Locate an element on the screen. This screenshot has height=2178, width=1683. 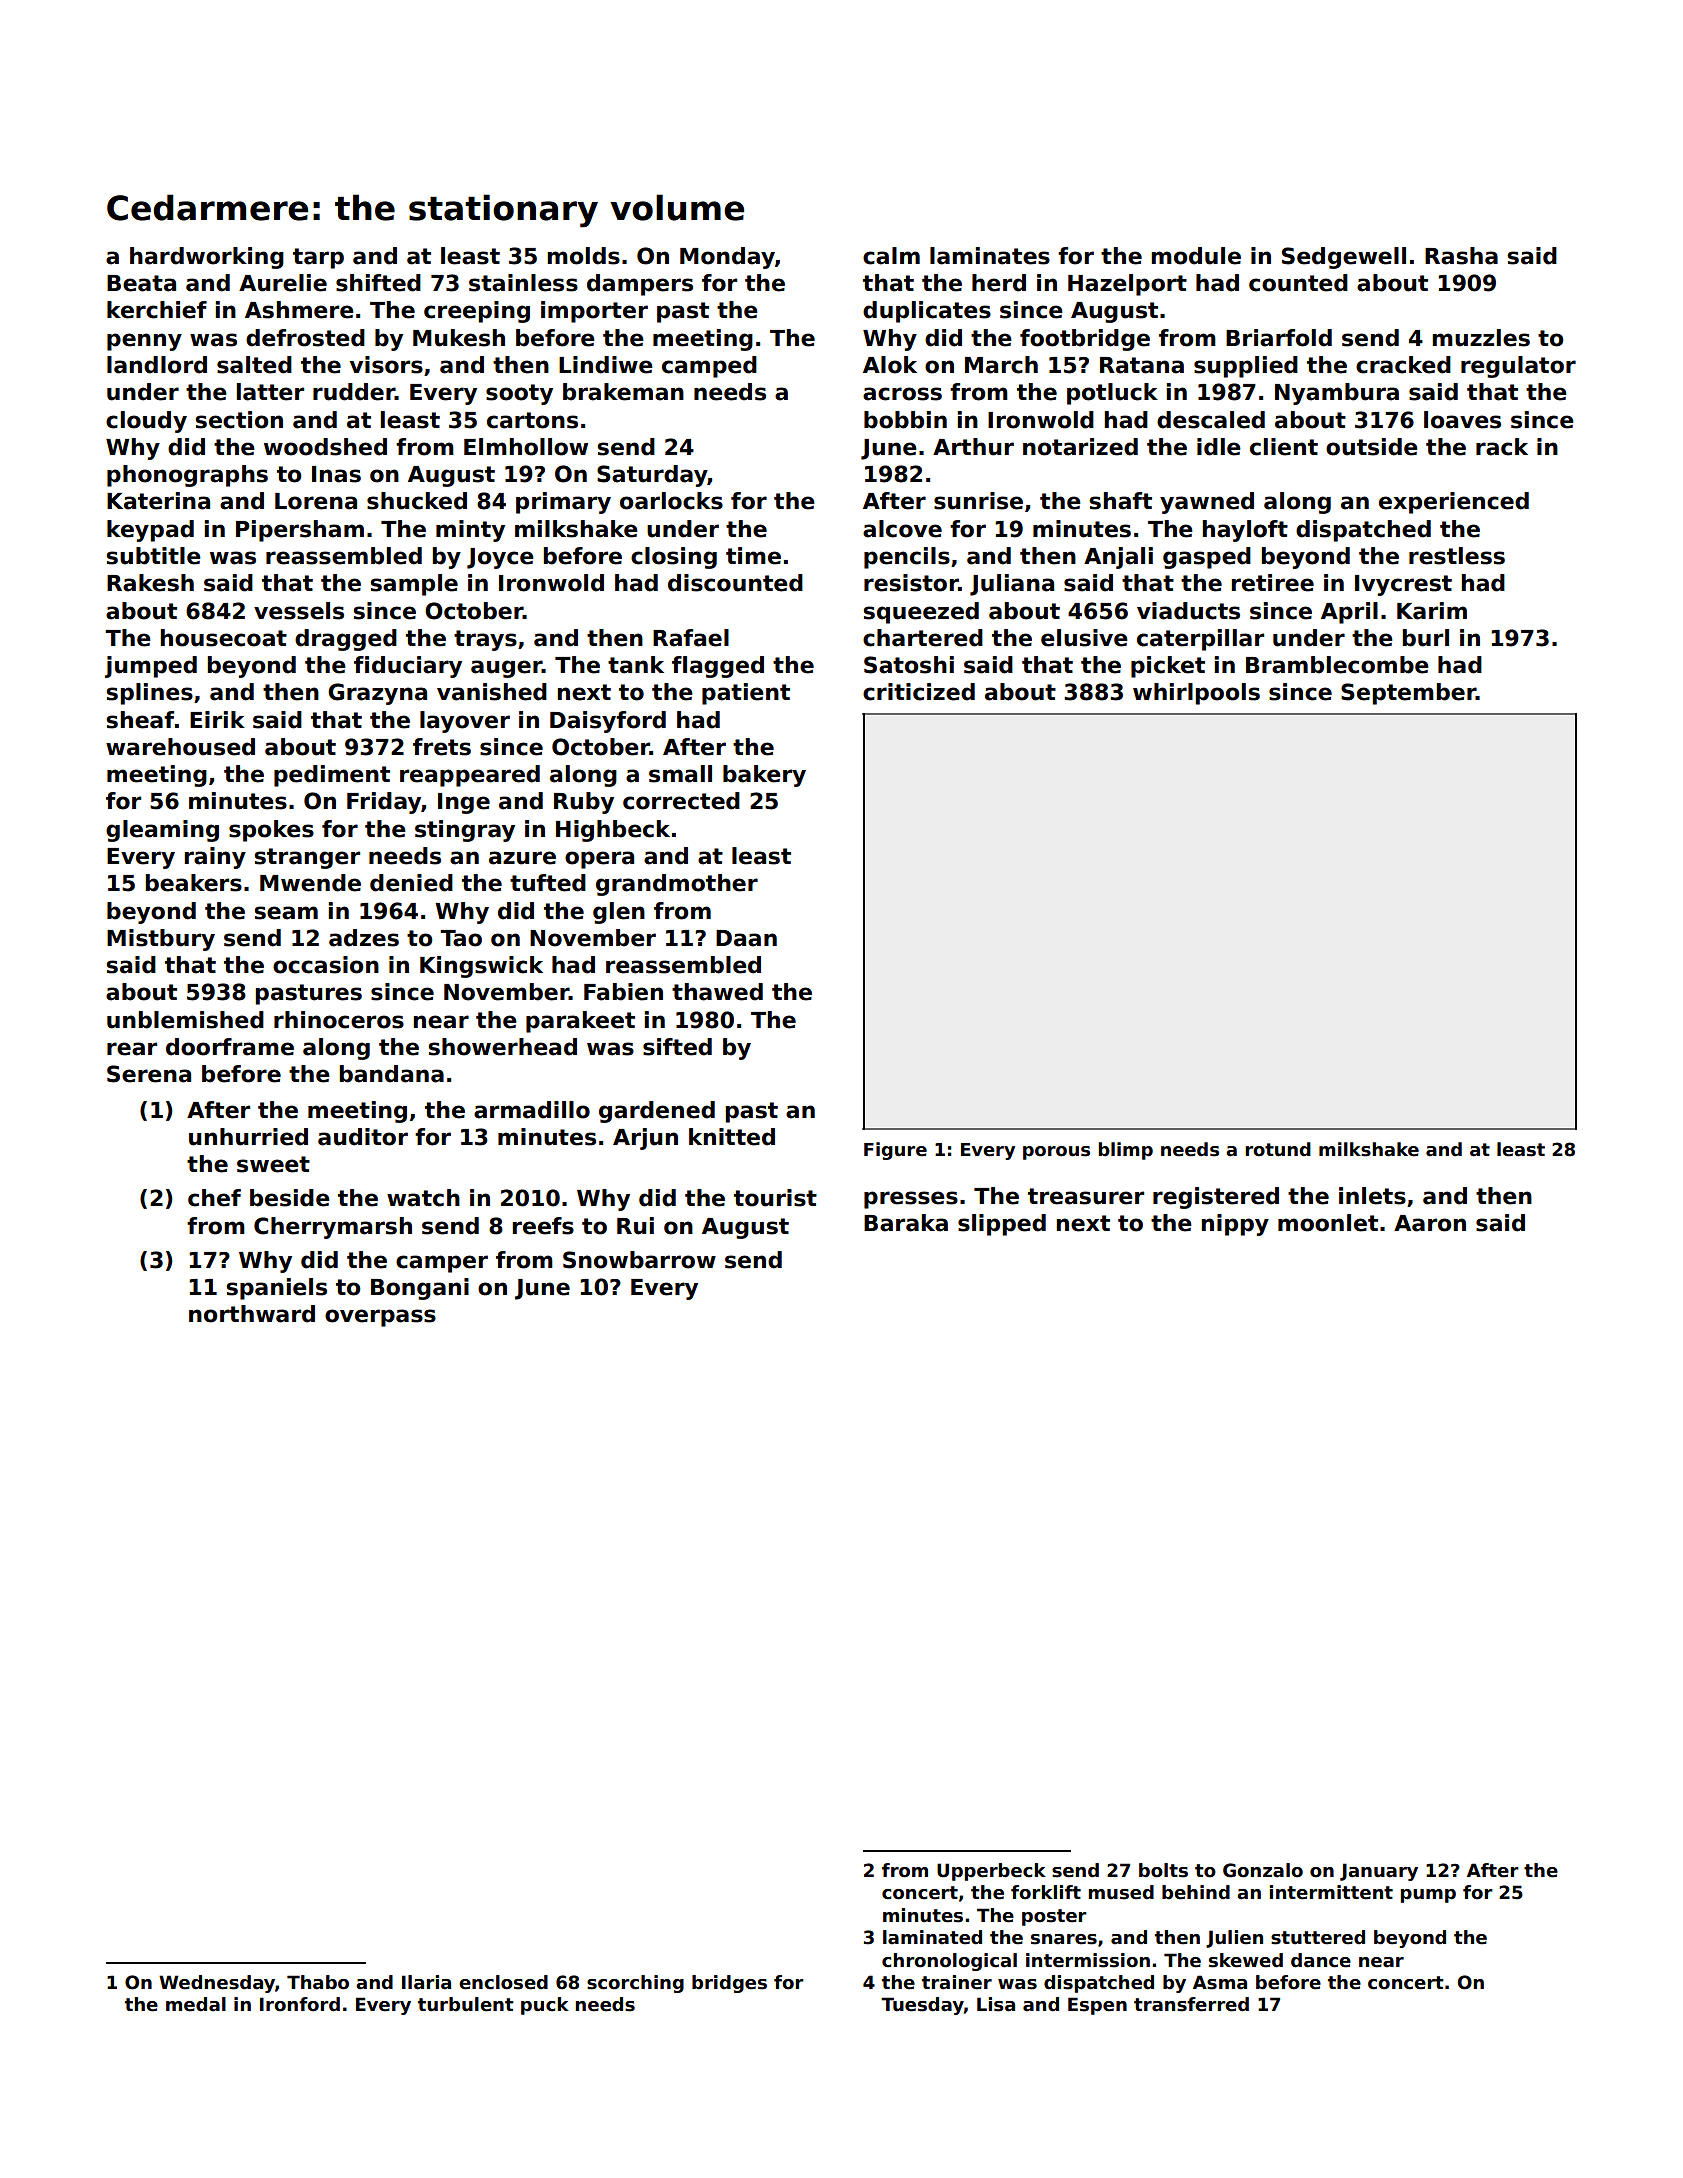
spokes is located at coordinates (271, 831).
